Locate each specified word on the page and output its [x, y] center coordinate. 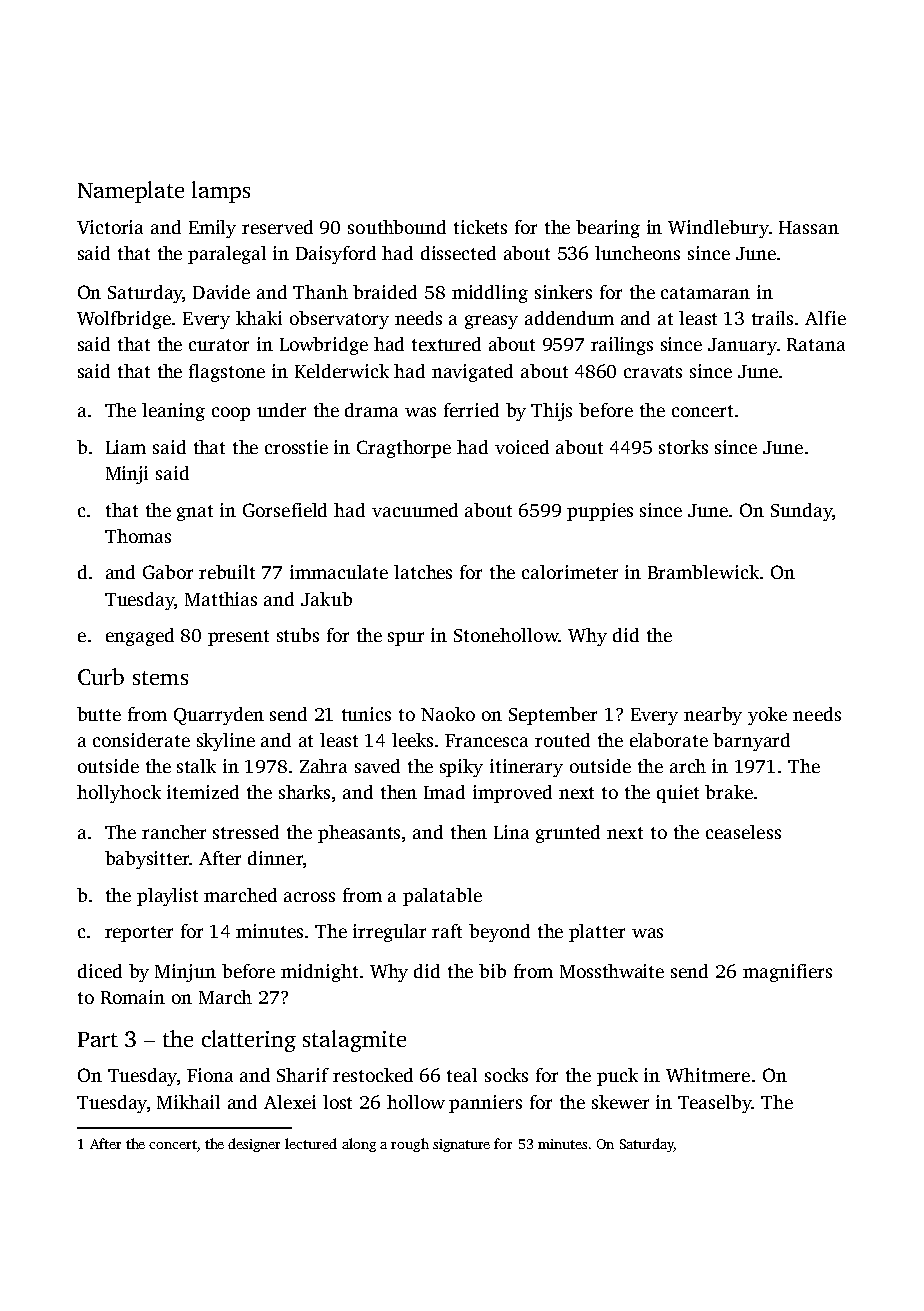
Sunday [801, 512]
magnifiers [787, 973]
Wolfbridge [124, 320]
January [742, 346]
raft [447, 931]
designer [254, 1145]
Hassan [809, 227]
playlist [167, 897]
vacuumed [415, 510]
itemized [203, 792]
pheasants [359, 834]
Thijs [551, 412]
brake [729, 792]
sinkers [563, 292]
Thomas [138, 536]
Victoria [110, 227]
